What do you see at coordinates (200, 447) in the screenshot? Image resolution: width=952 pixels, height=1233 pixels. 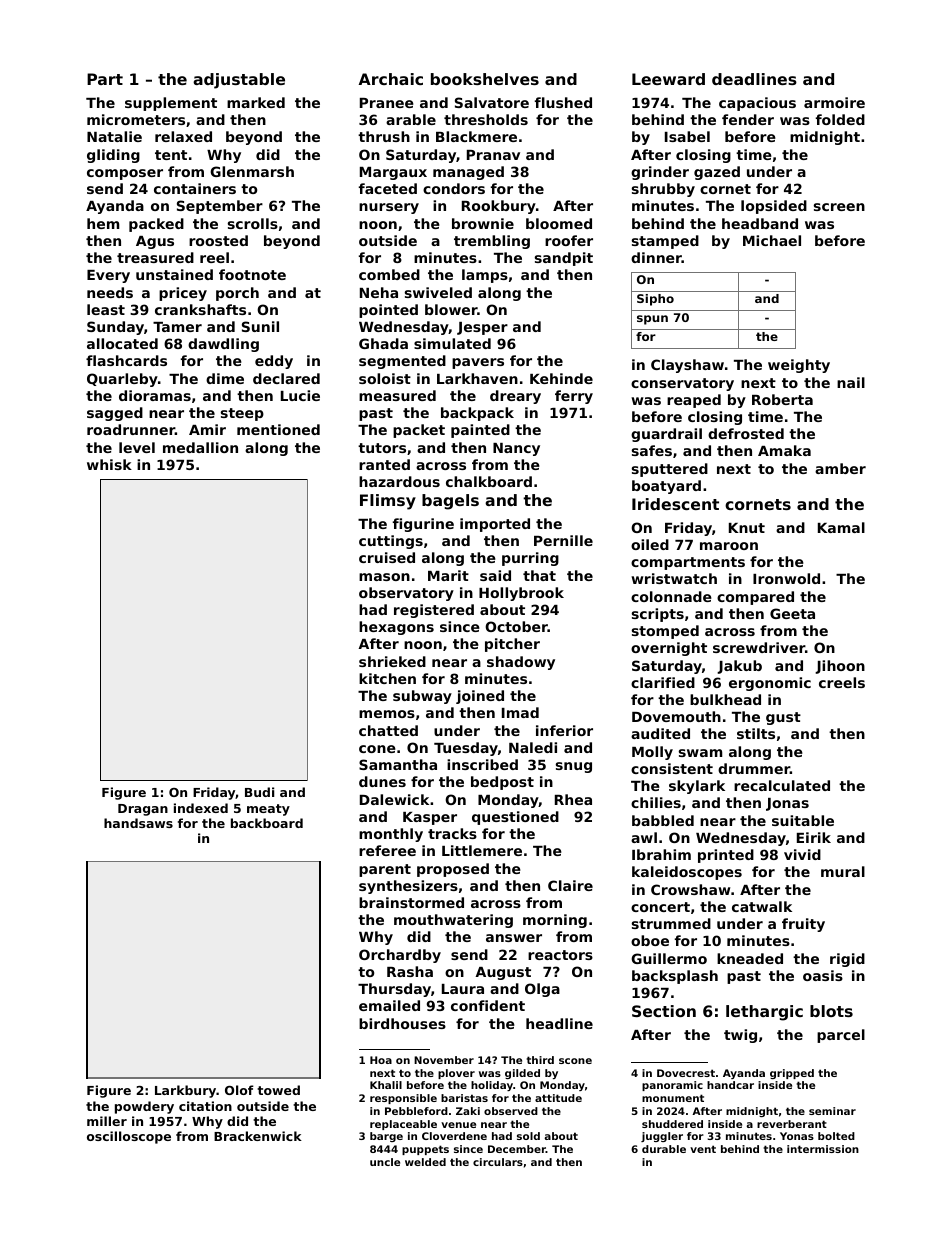 I see `medallion` at bounding box center [200, 447].
